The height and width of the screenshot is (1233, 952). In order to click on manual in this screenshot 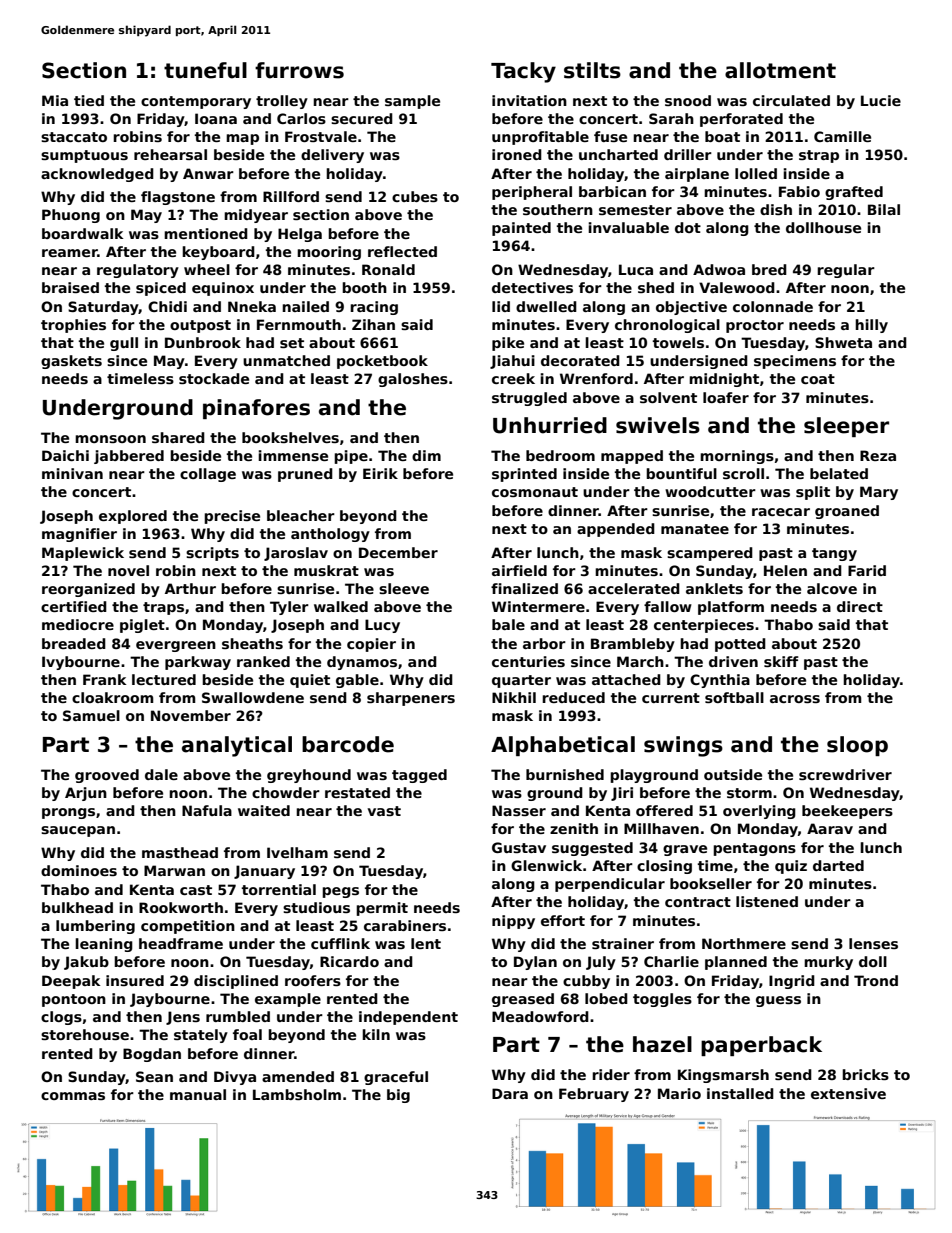, I will do `click(198, 1094)`.
